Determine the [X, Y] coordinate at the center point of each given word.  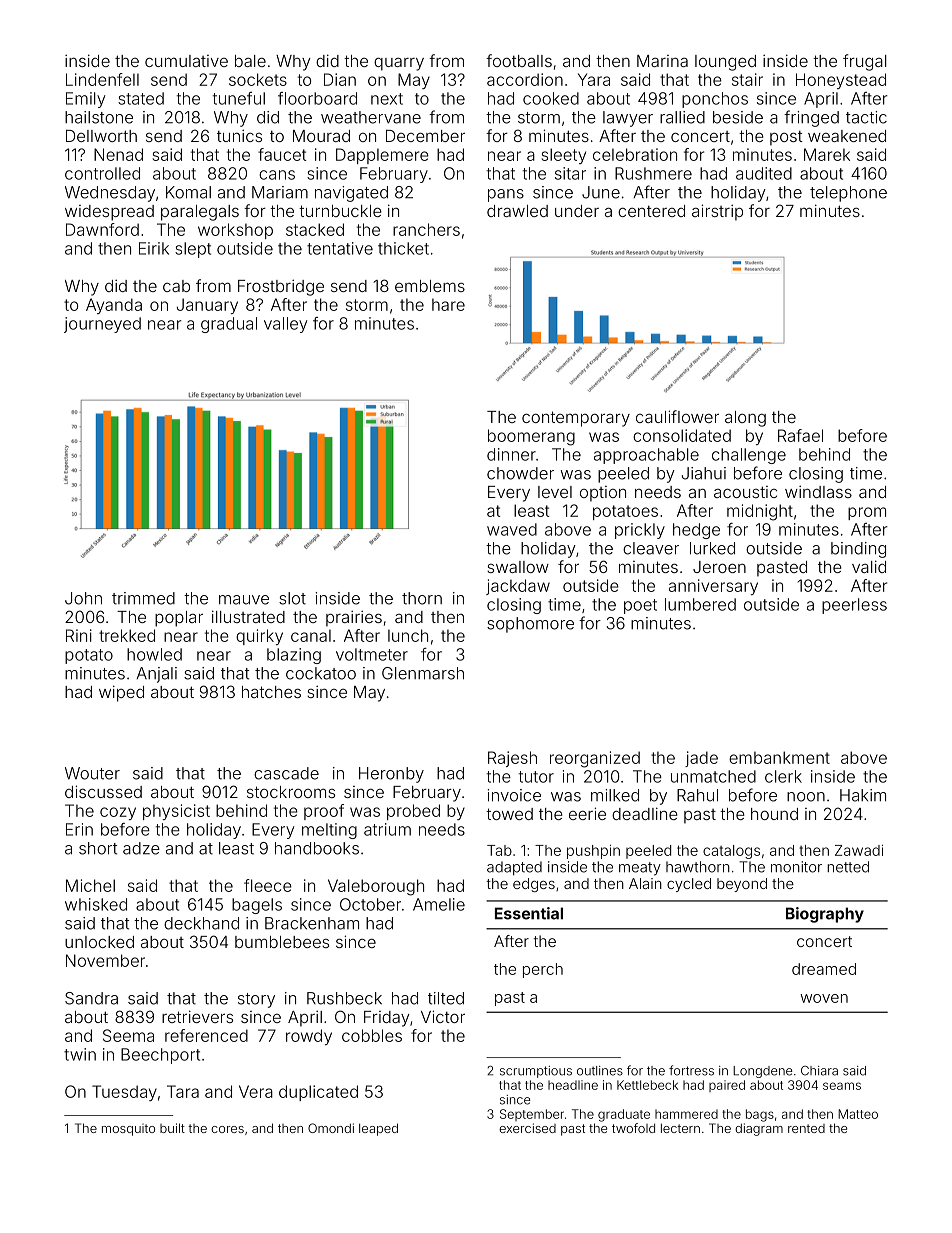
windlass [818, 491]
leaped [378, 1129]
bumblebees [282, 942]
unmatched [713, 776]
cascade [286, 773]
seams [842, 1086]
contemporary [576, 419]
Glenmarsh [423, 673]
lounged [725, 63]
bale [250, 61]
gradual [229, 325]
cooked [551, 98]
